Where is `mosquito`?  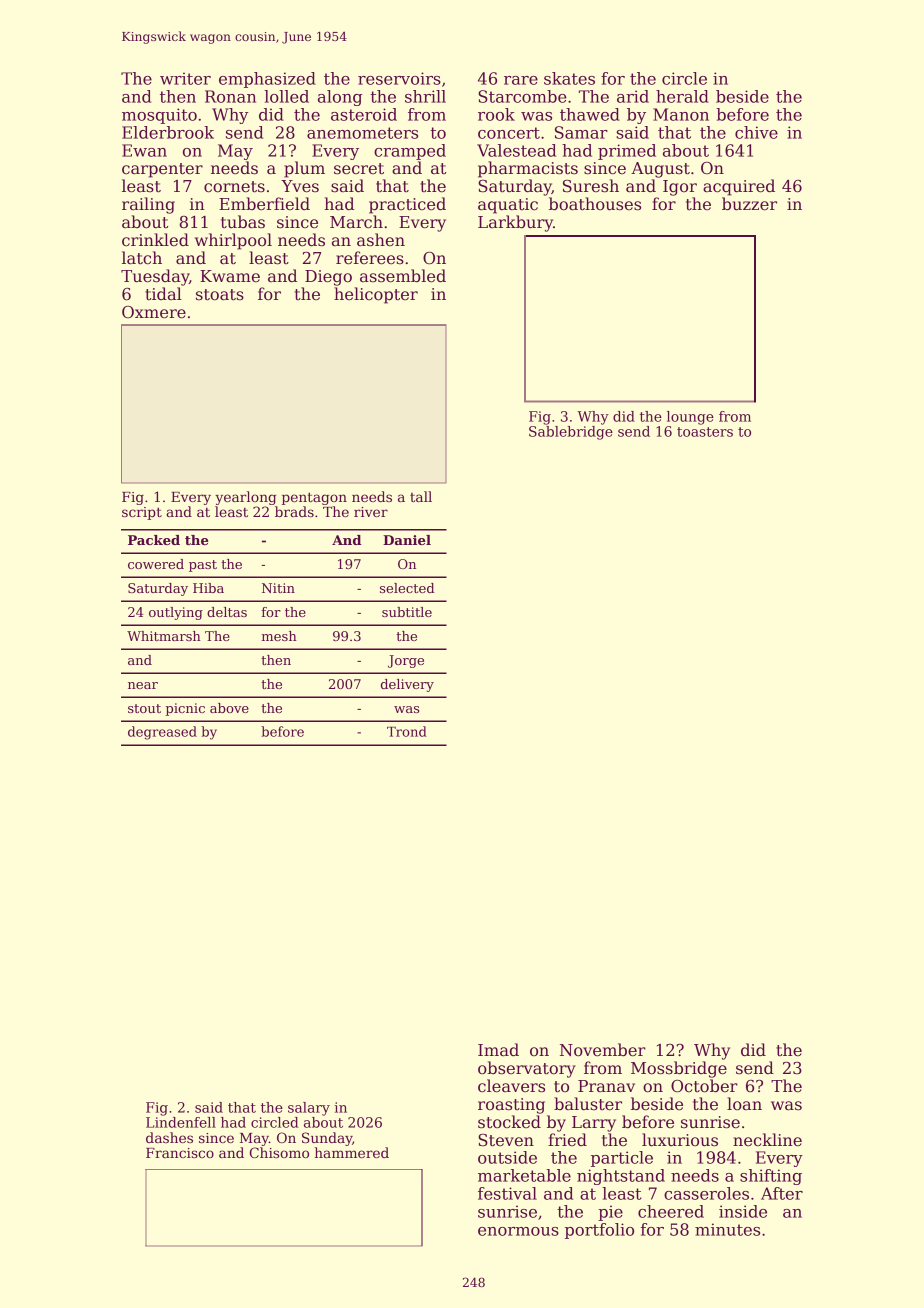 mosquito is located at coordinates (159, 116).
